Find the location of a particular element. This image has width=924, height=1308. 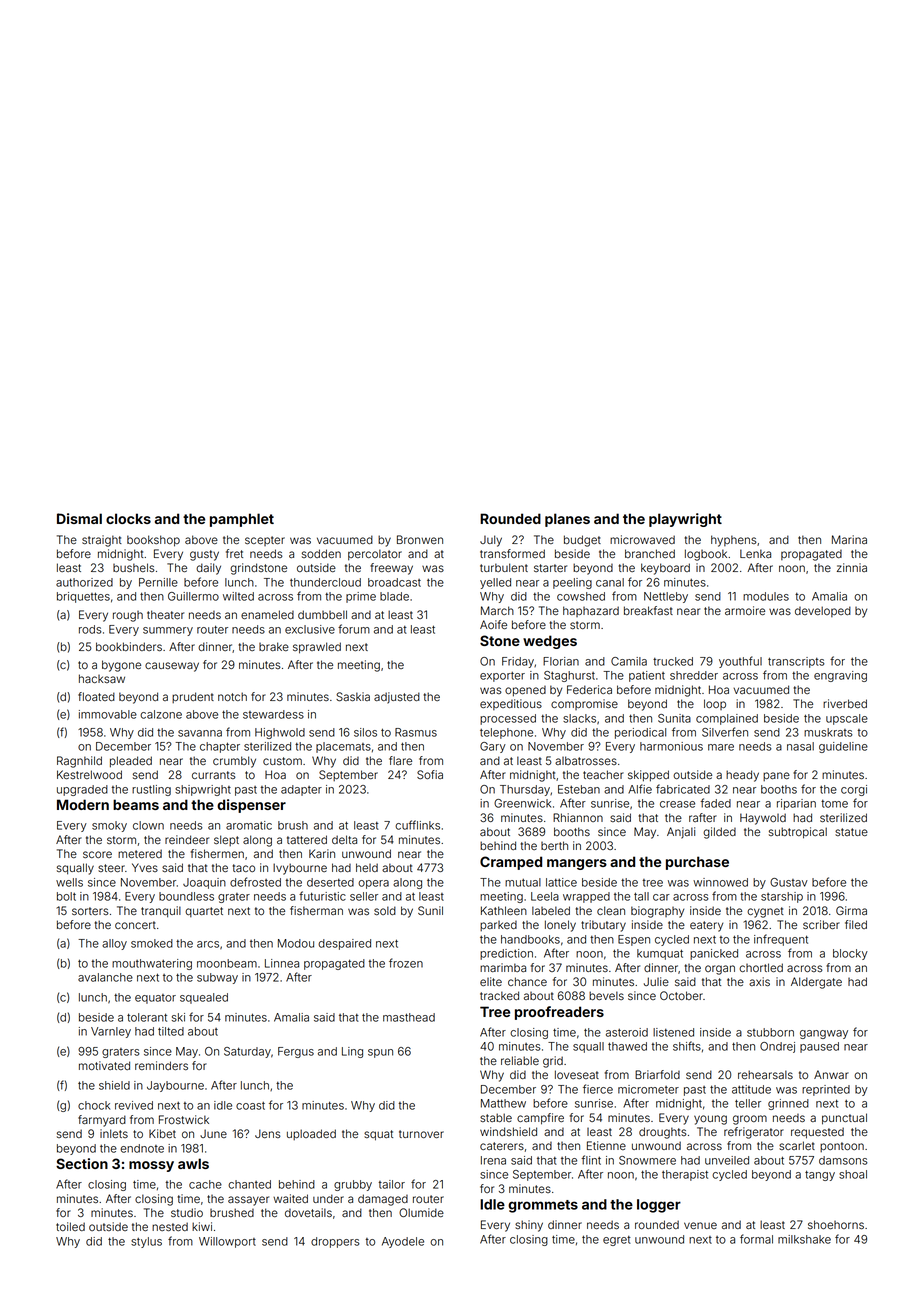

pamphlet is located at coordinates (242, 520).
